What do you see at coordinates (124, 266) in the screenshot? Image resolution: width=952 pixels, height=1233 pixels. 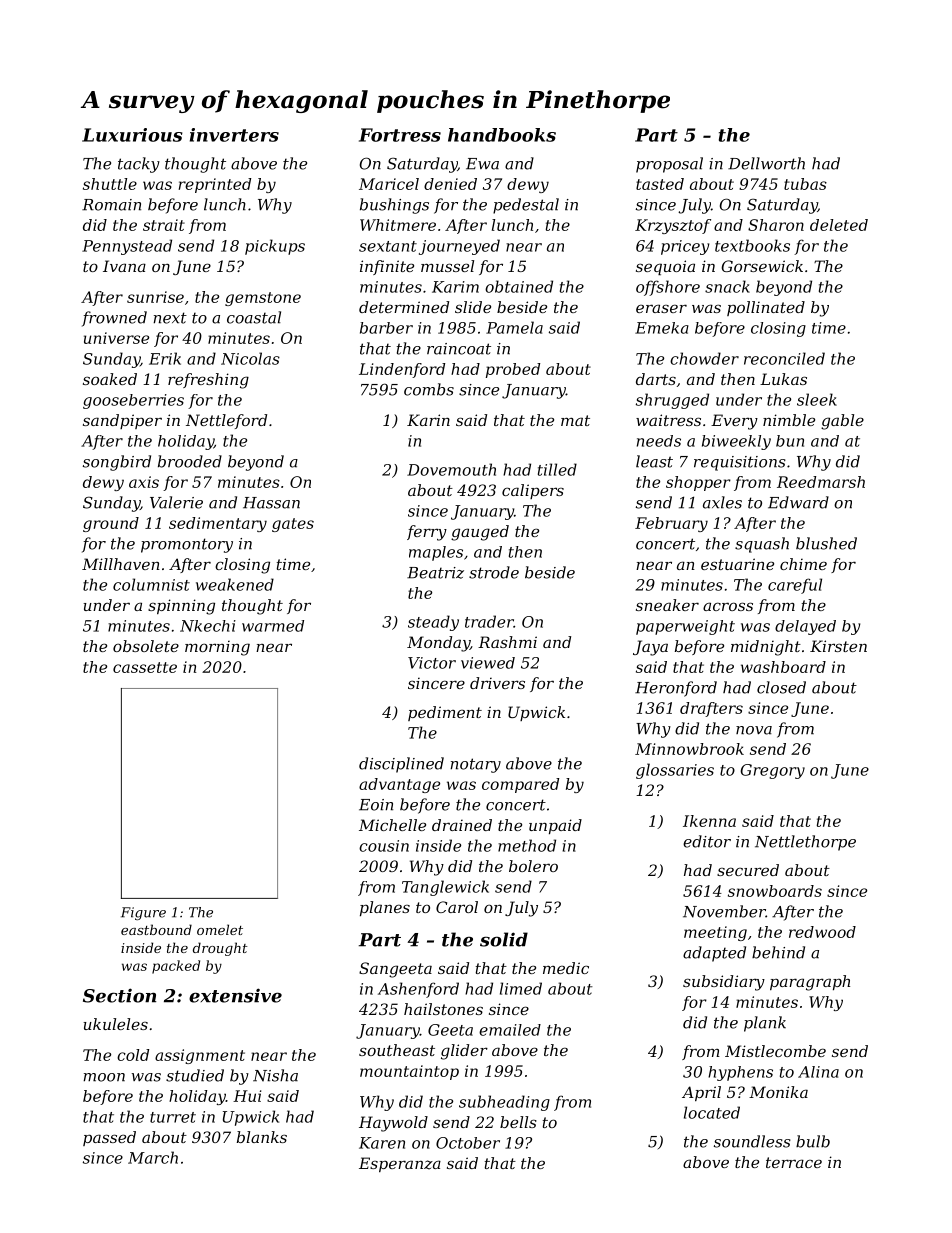 I see `Ivana` at bounding box center [124, 266].
